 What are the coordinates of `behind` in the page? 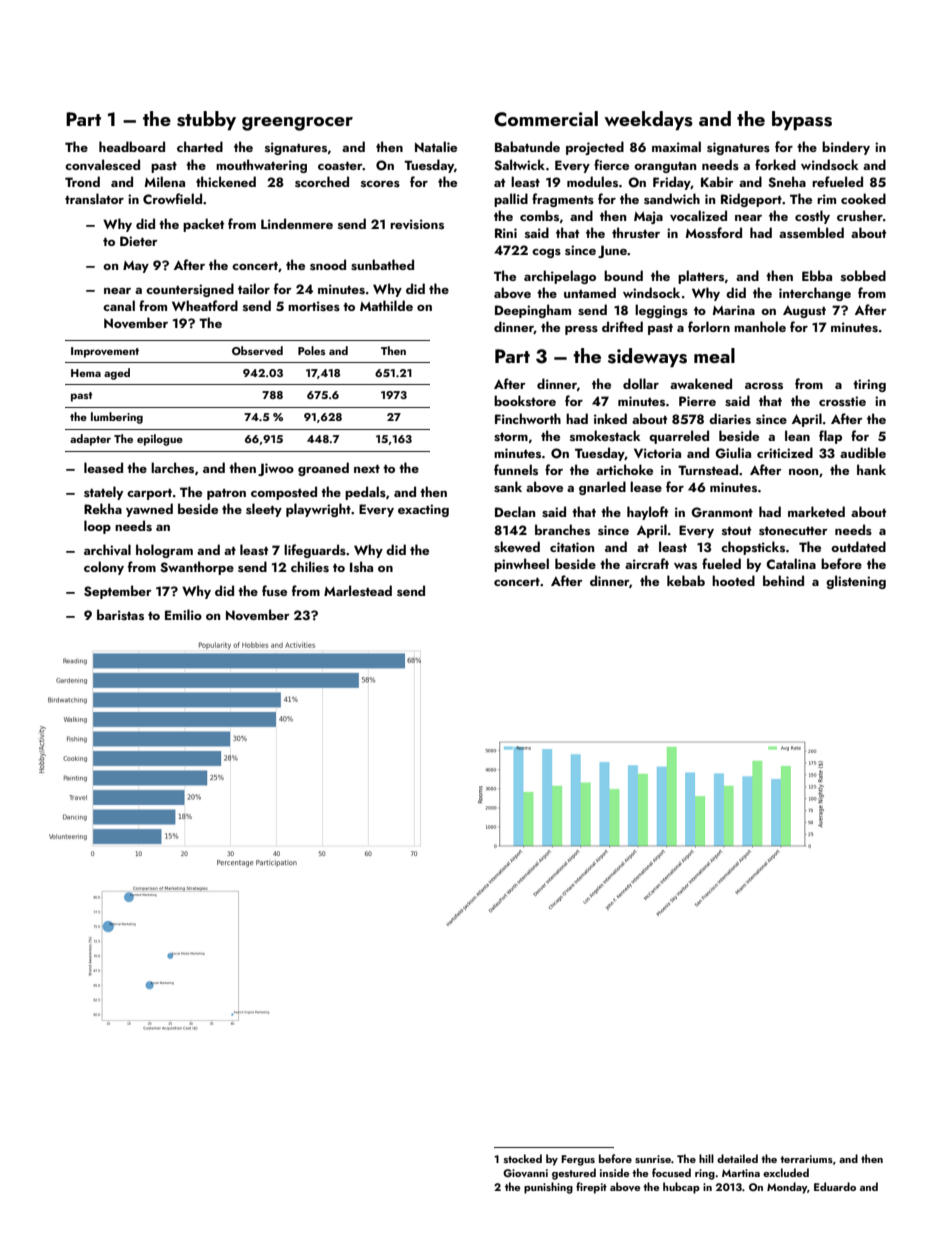 It's located at (783, 580).
